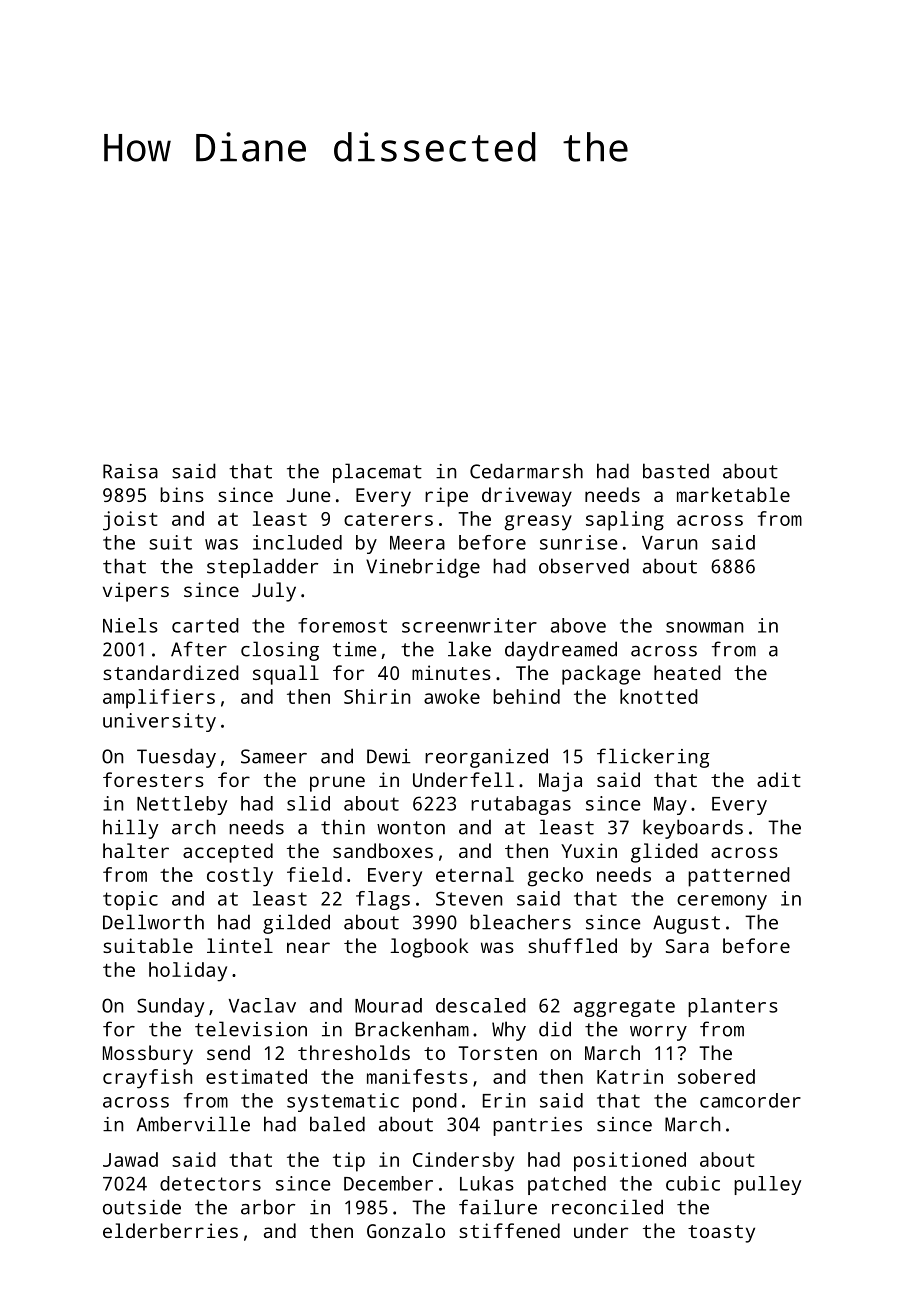 This screenshot has height=1316, width=908. I want to click on patterned, so click(739, 877).
